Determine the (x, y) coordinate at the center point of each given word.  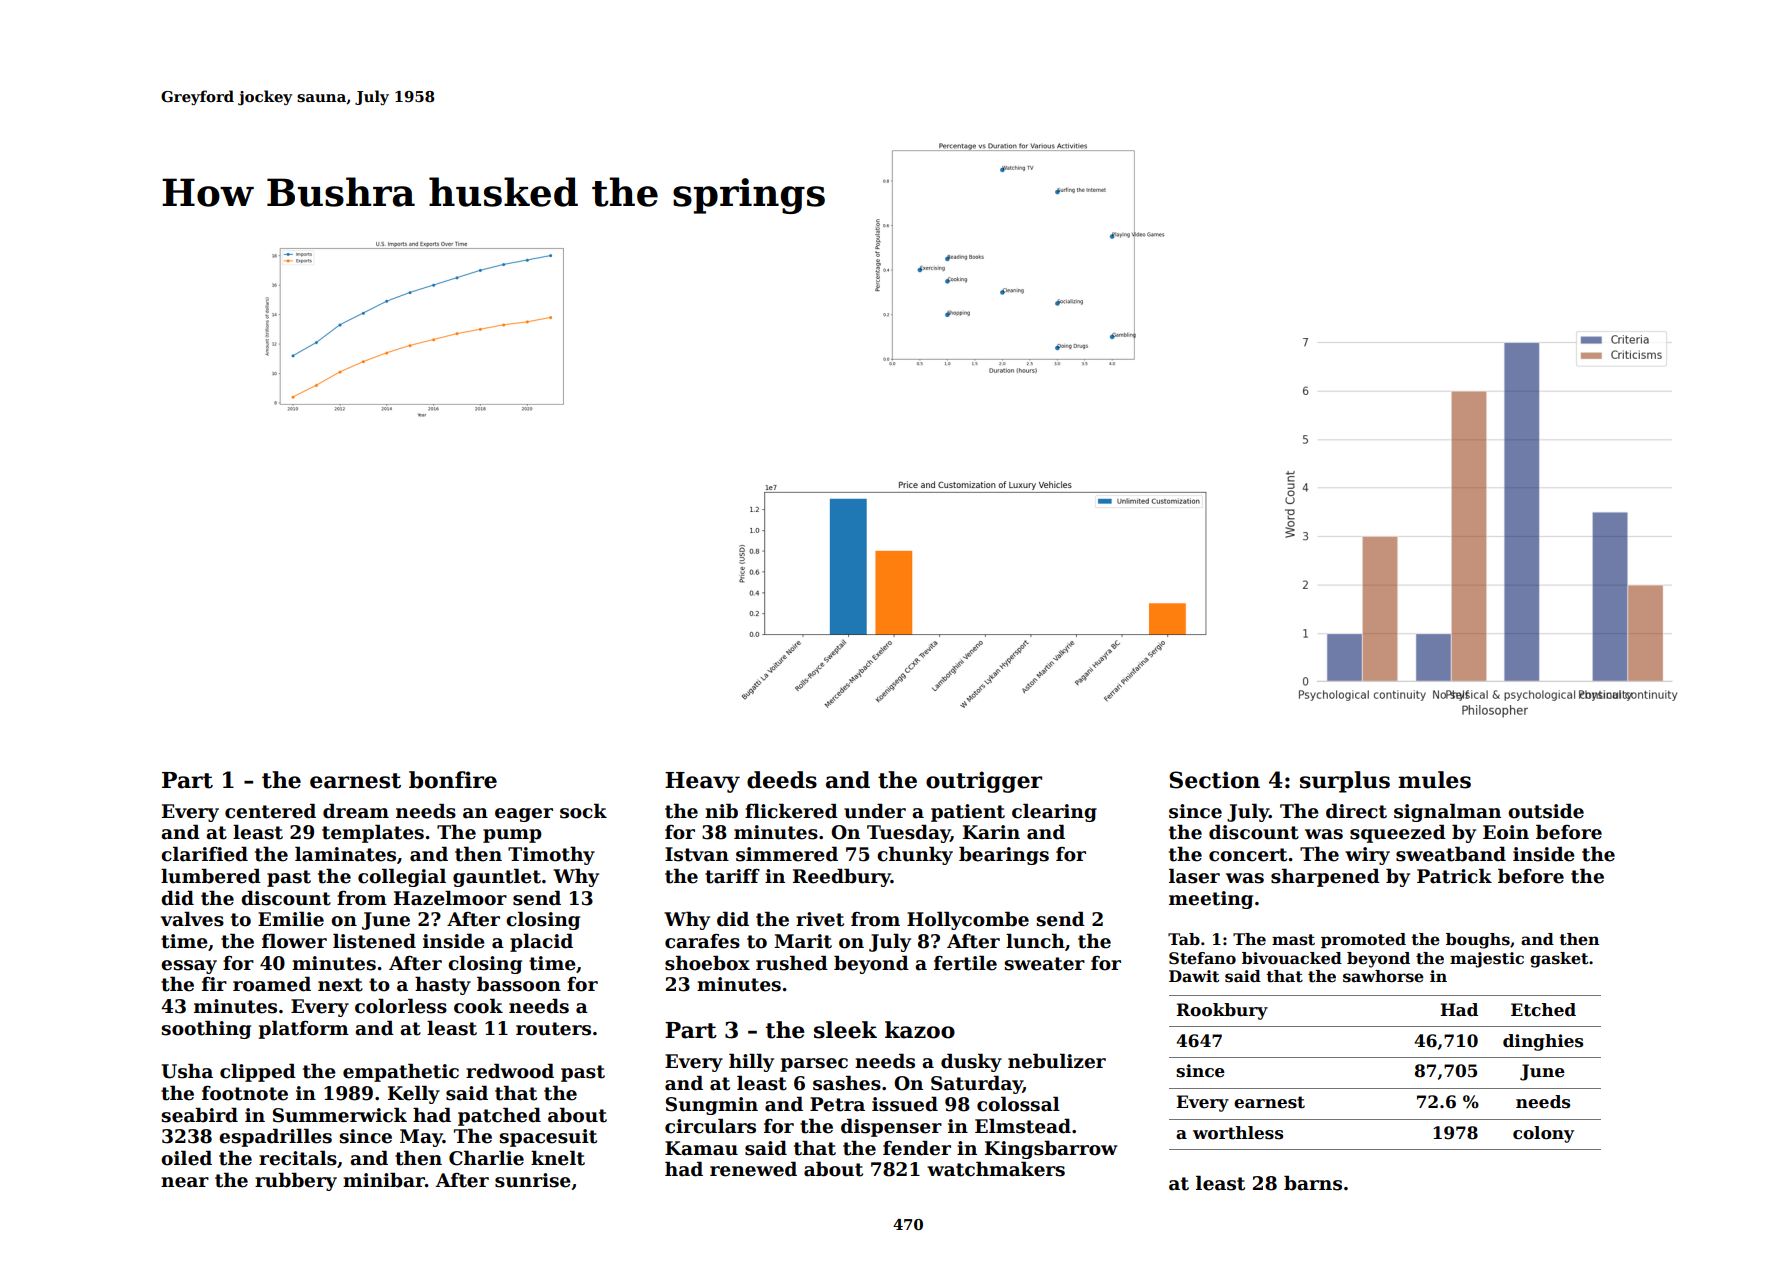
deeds (782, 780)
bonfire (453, 780)
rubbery (296, 1181)
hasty (443, 985)
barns (1313, 1183)
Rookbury (1222, 1011)
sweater (1044, 964)
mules (1434, 780)
